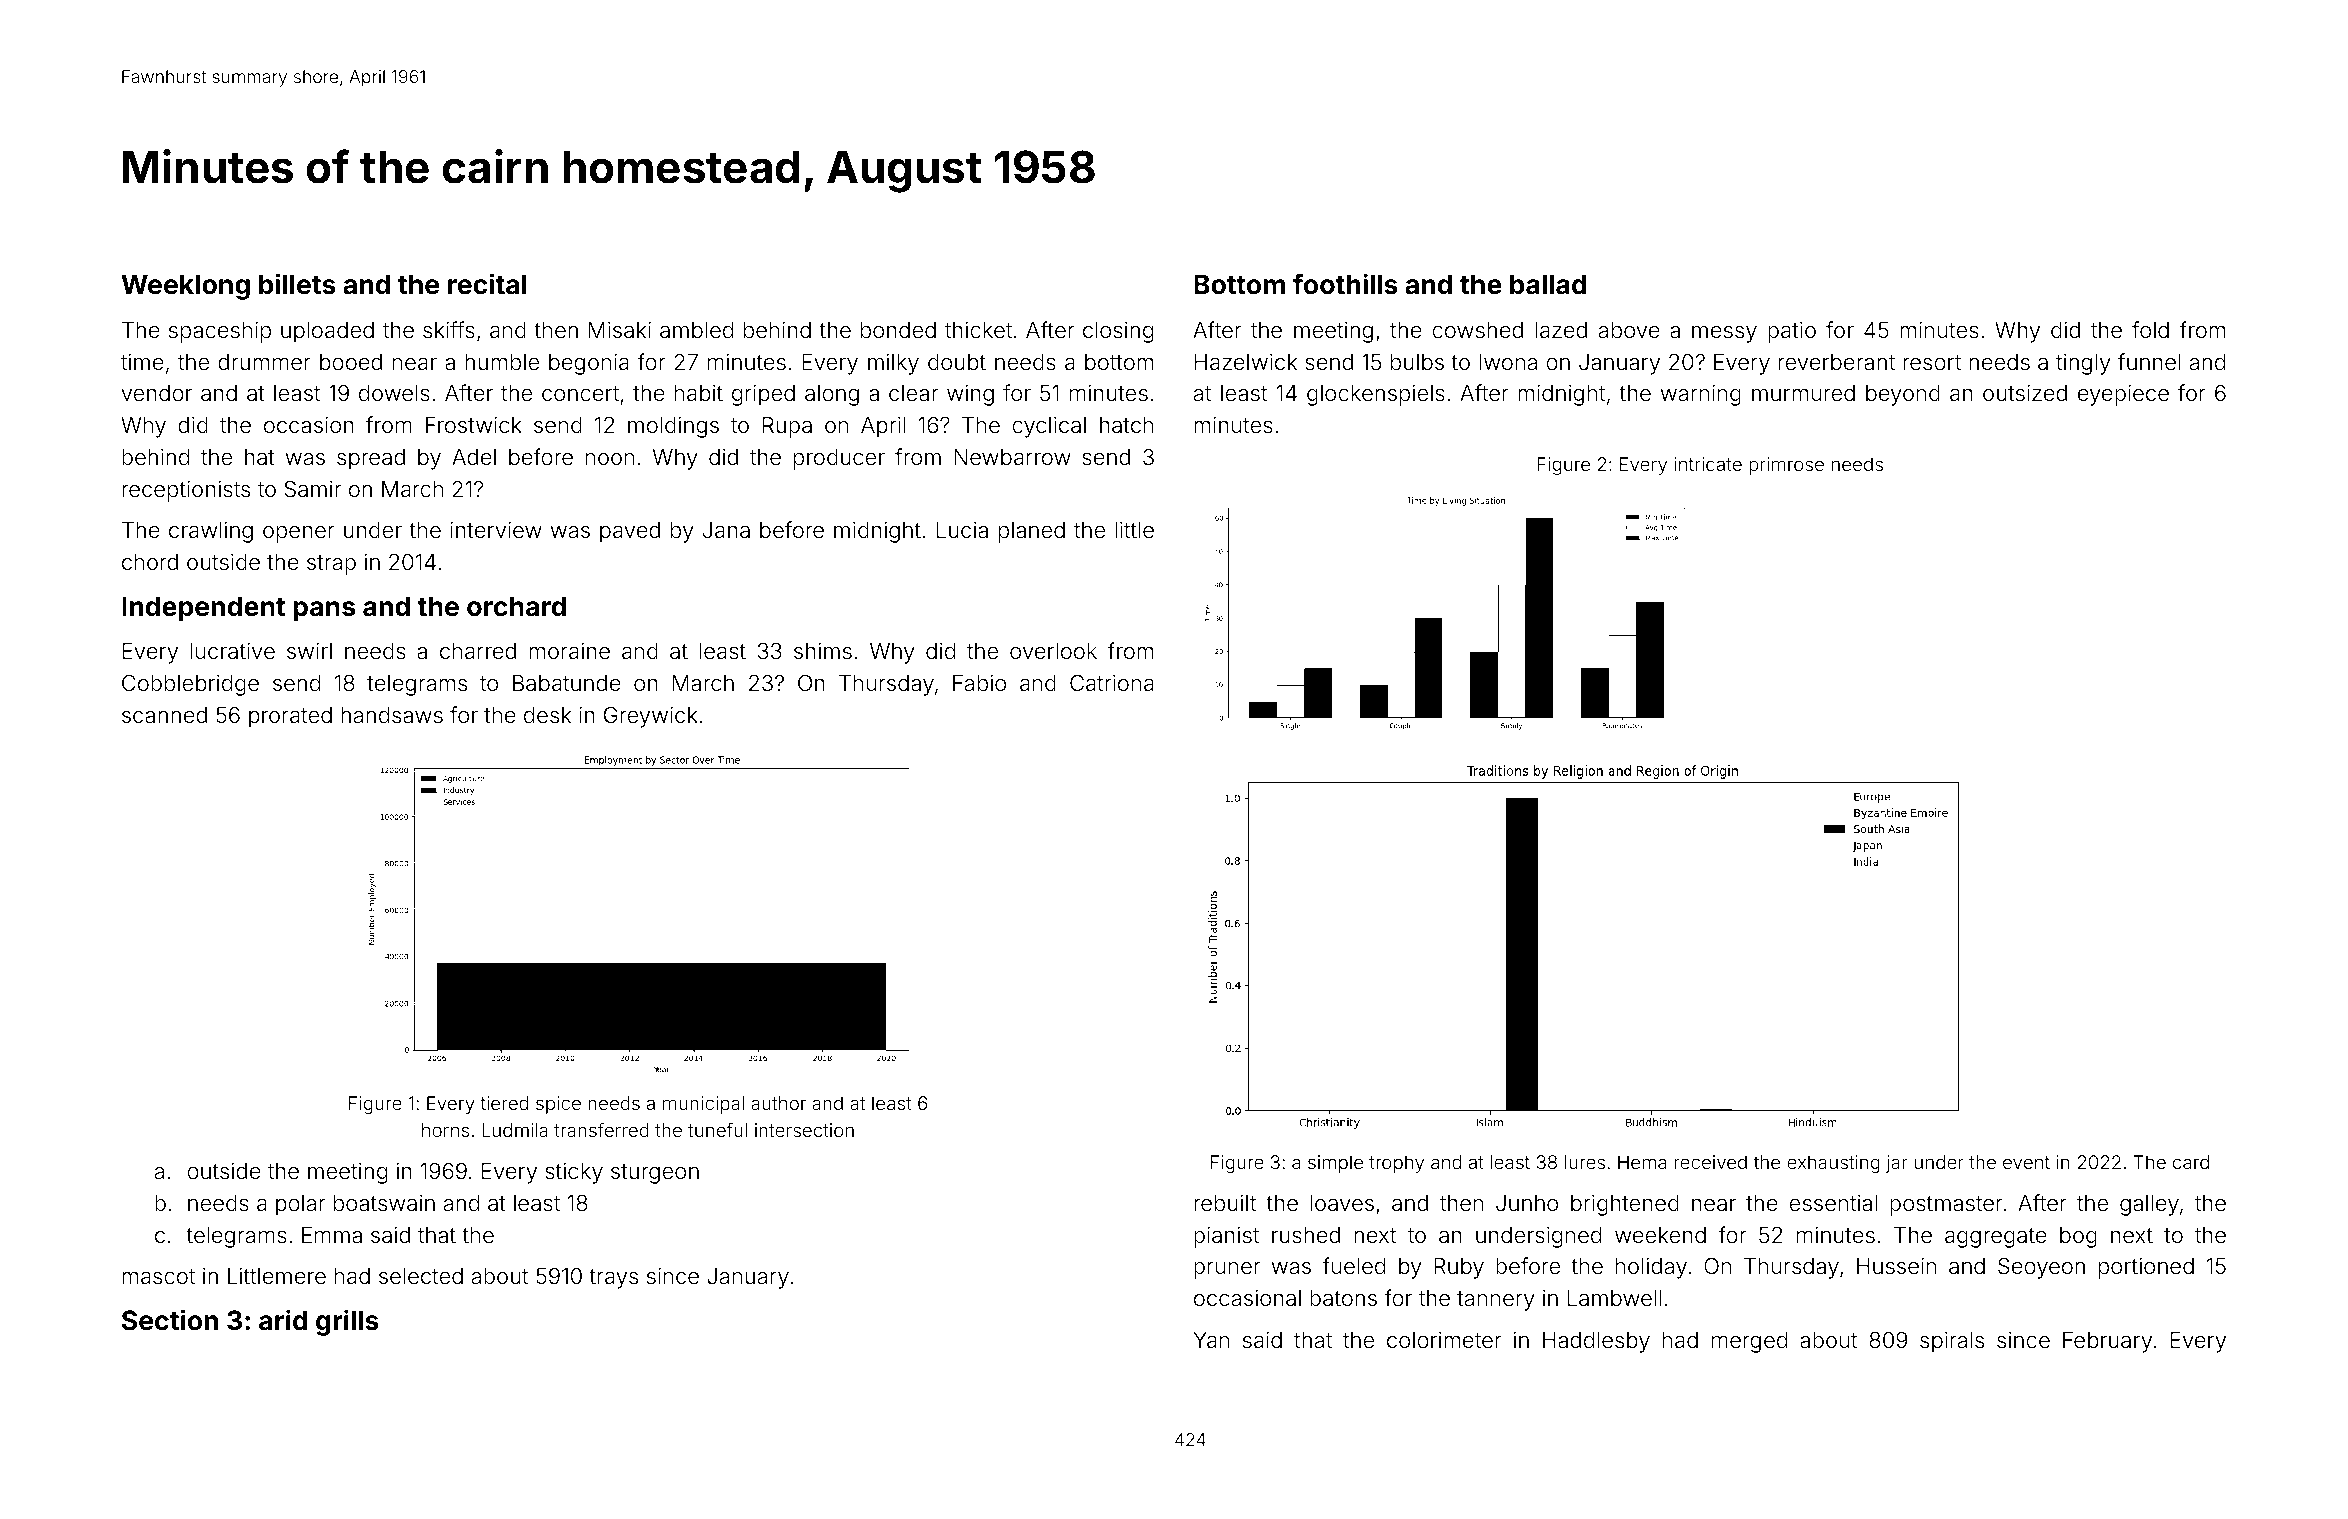  Describe the element at coordinates (1952, 1342) in the document. I see `spirals` at that location.
